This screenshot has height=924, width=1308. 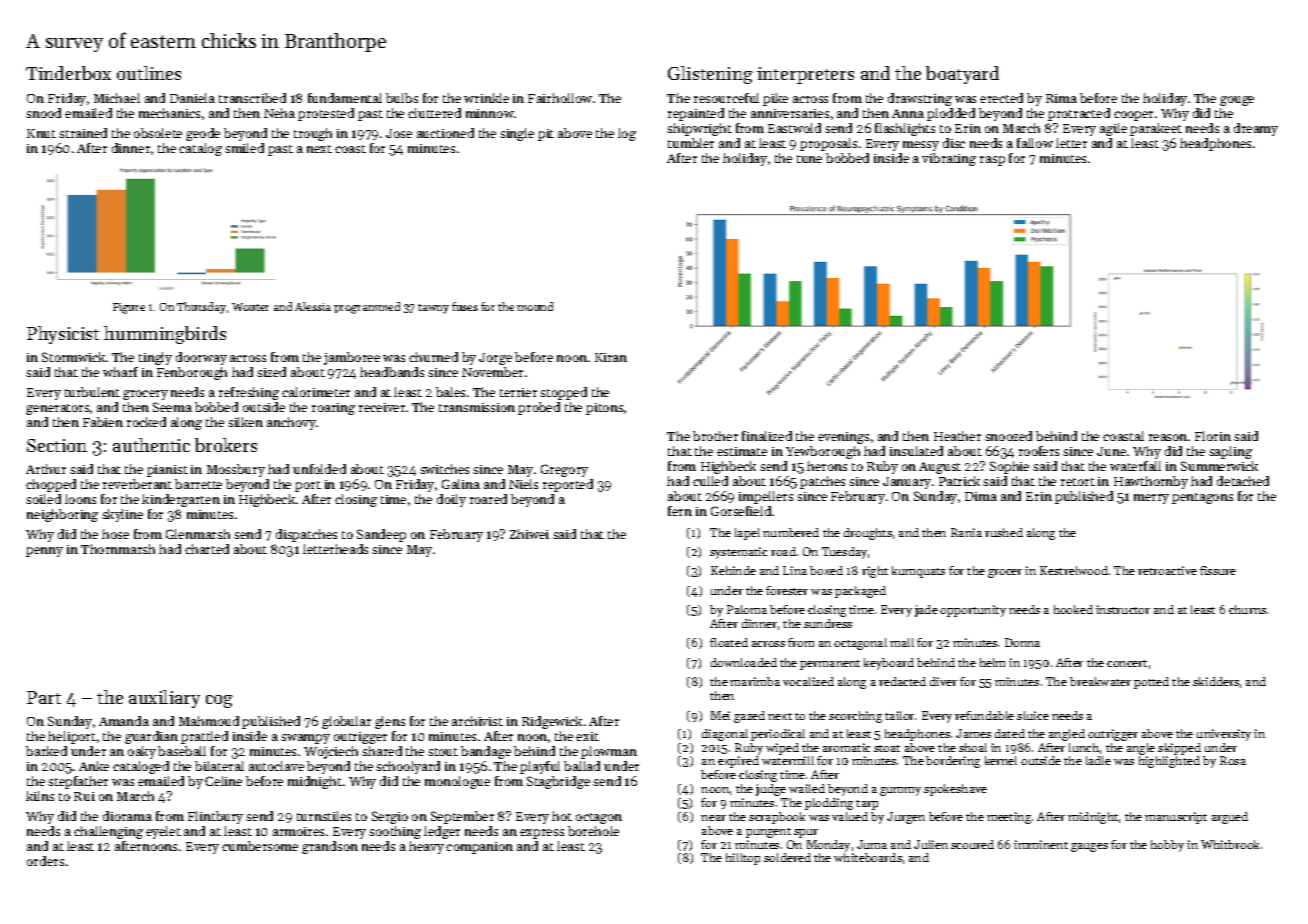 What do you see at coordinates (252, 98) in the screenshot?
I see `transcribed` at bounding box center [252, 98].
